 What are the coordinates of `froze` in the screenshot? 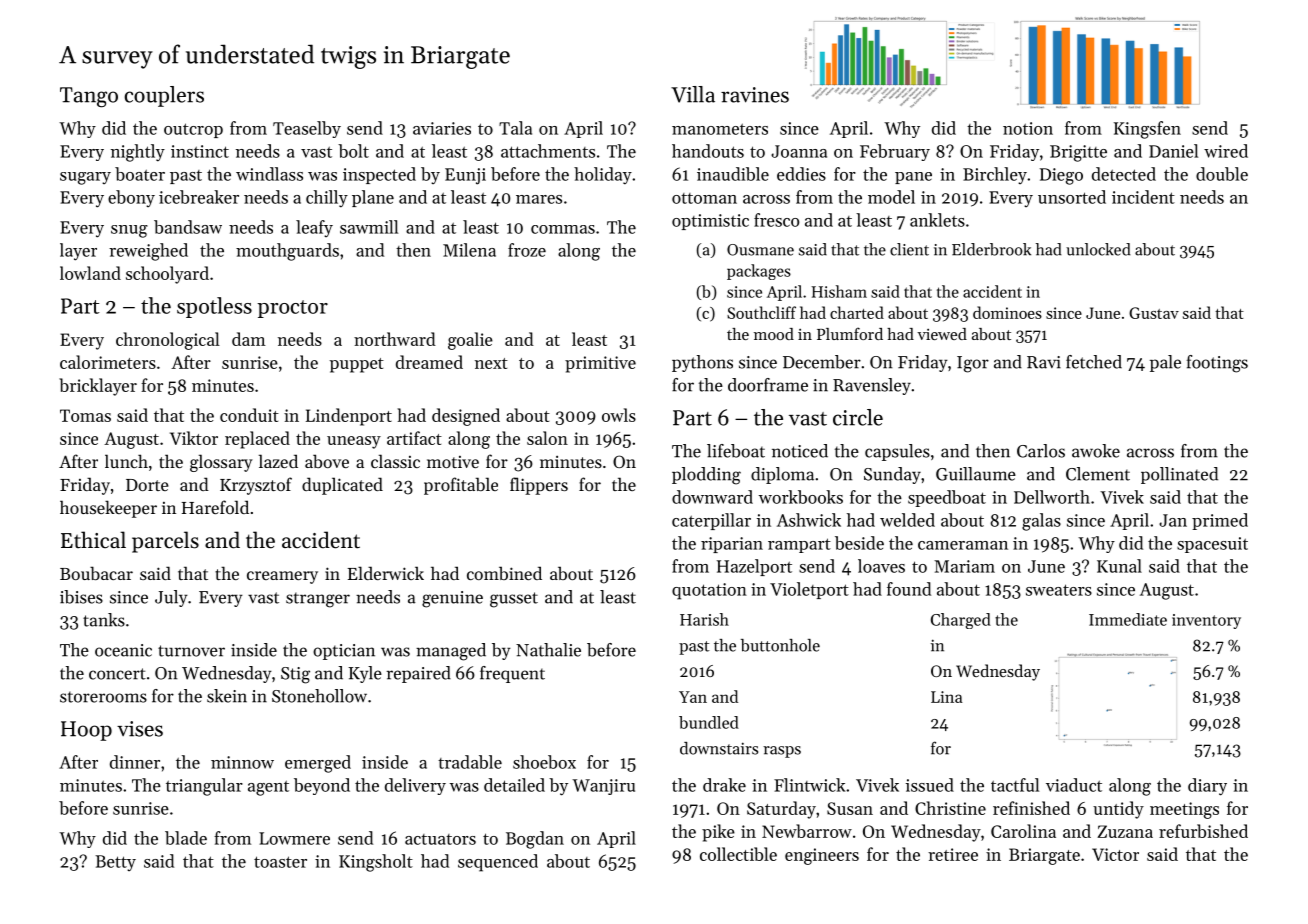 It's located at (527, 250).
